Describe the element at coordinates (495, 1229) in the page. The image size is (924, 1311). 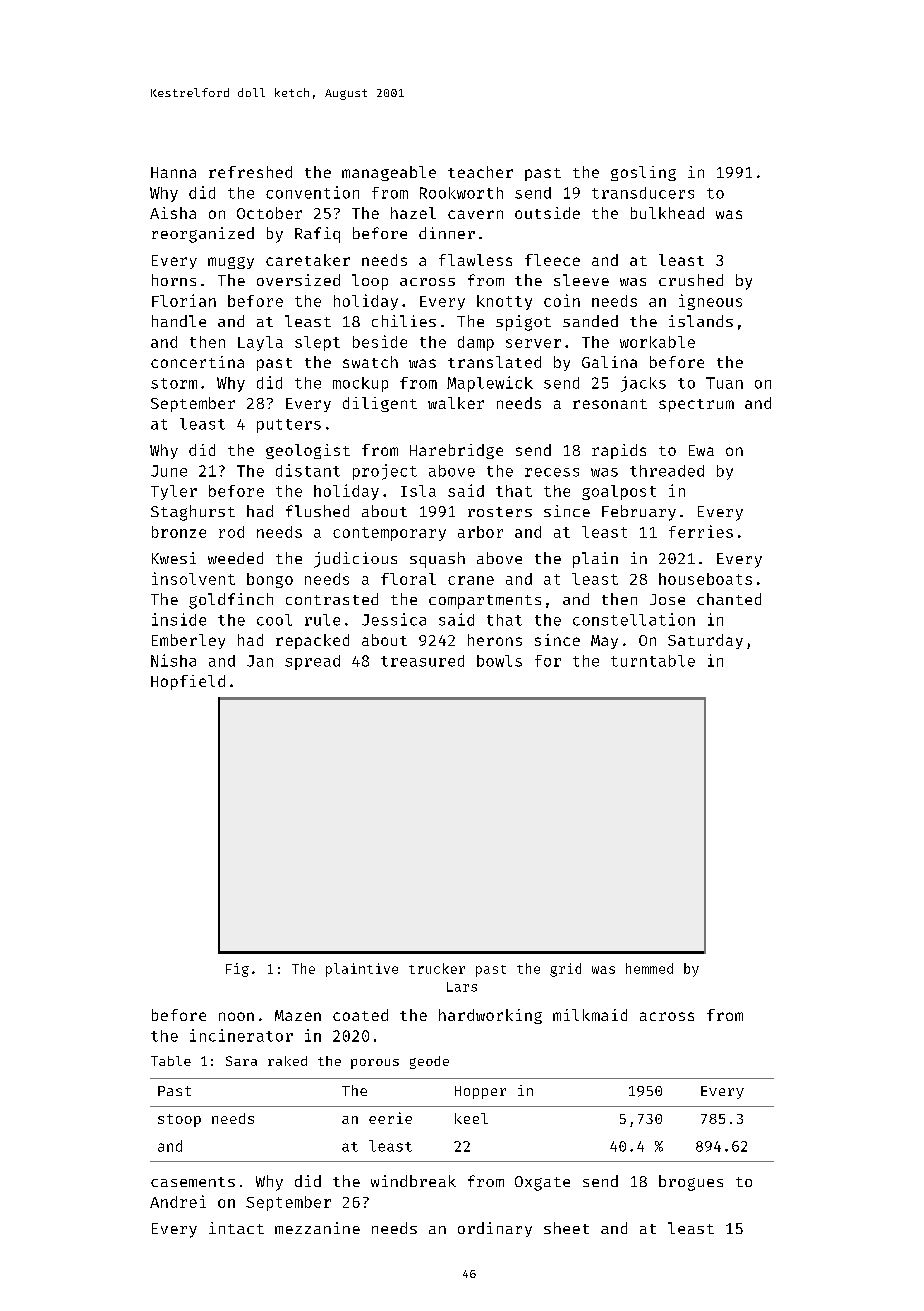
I see `ordinary` at that location.
